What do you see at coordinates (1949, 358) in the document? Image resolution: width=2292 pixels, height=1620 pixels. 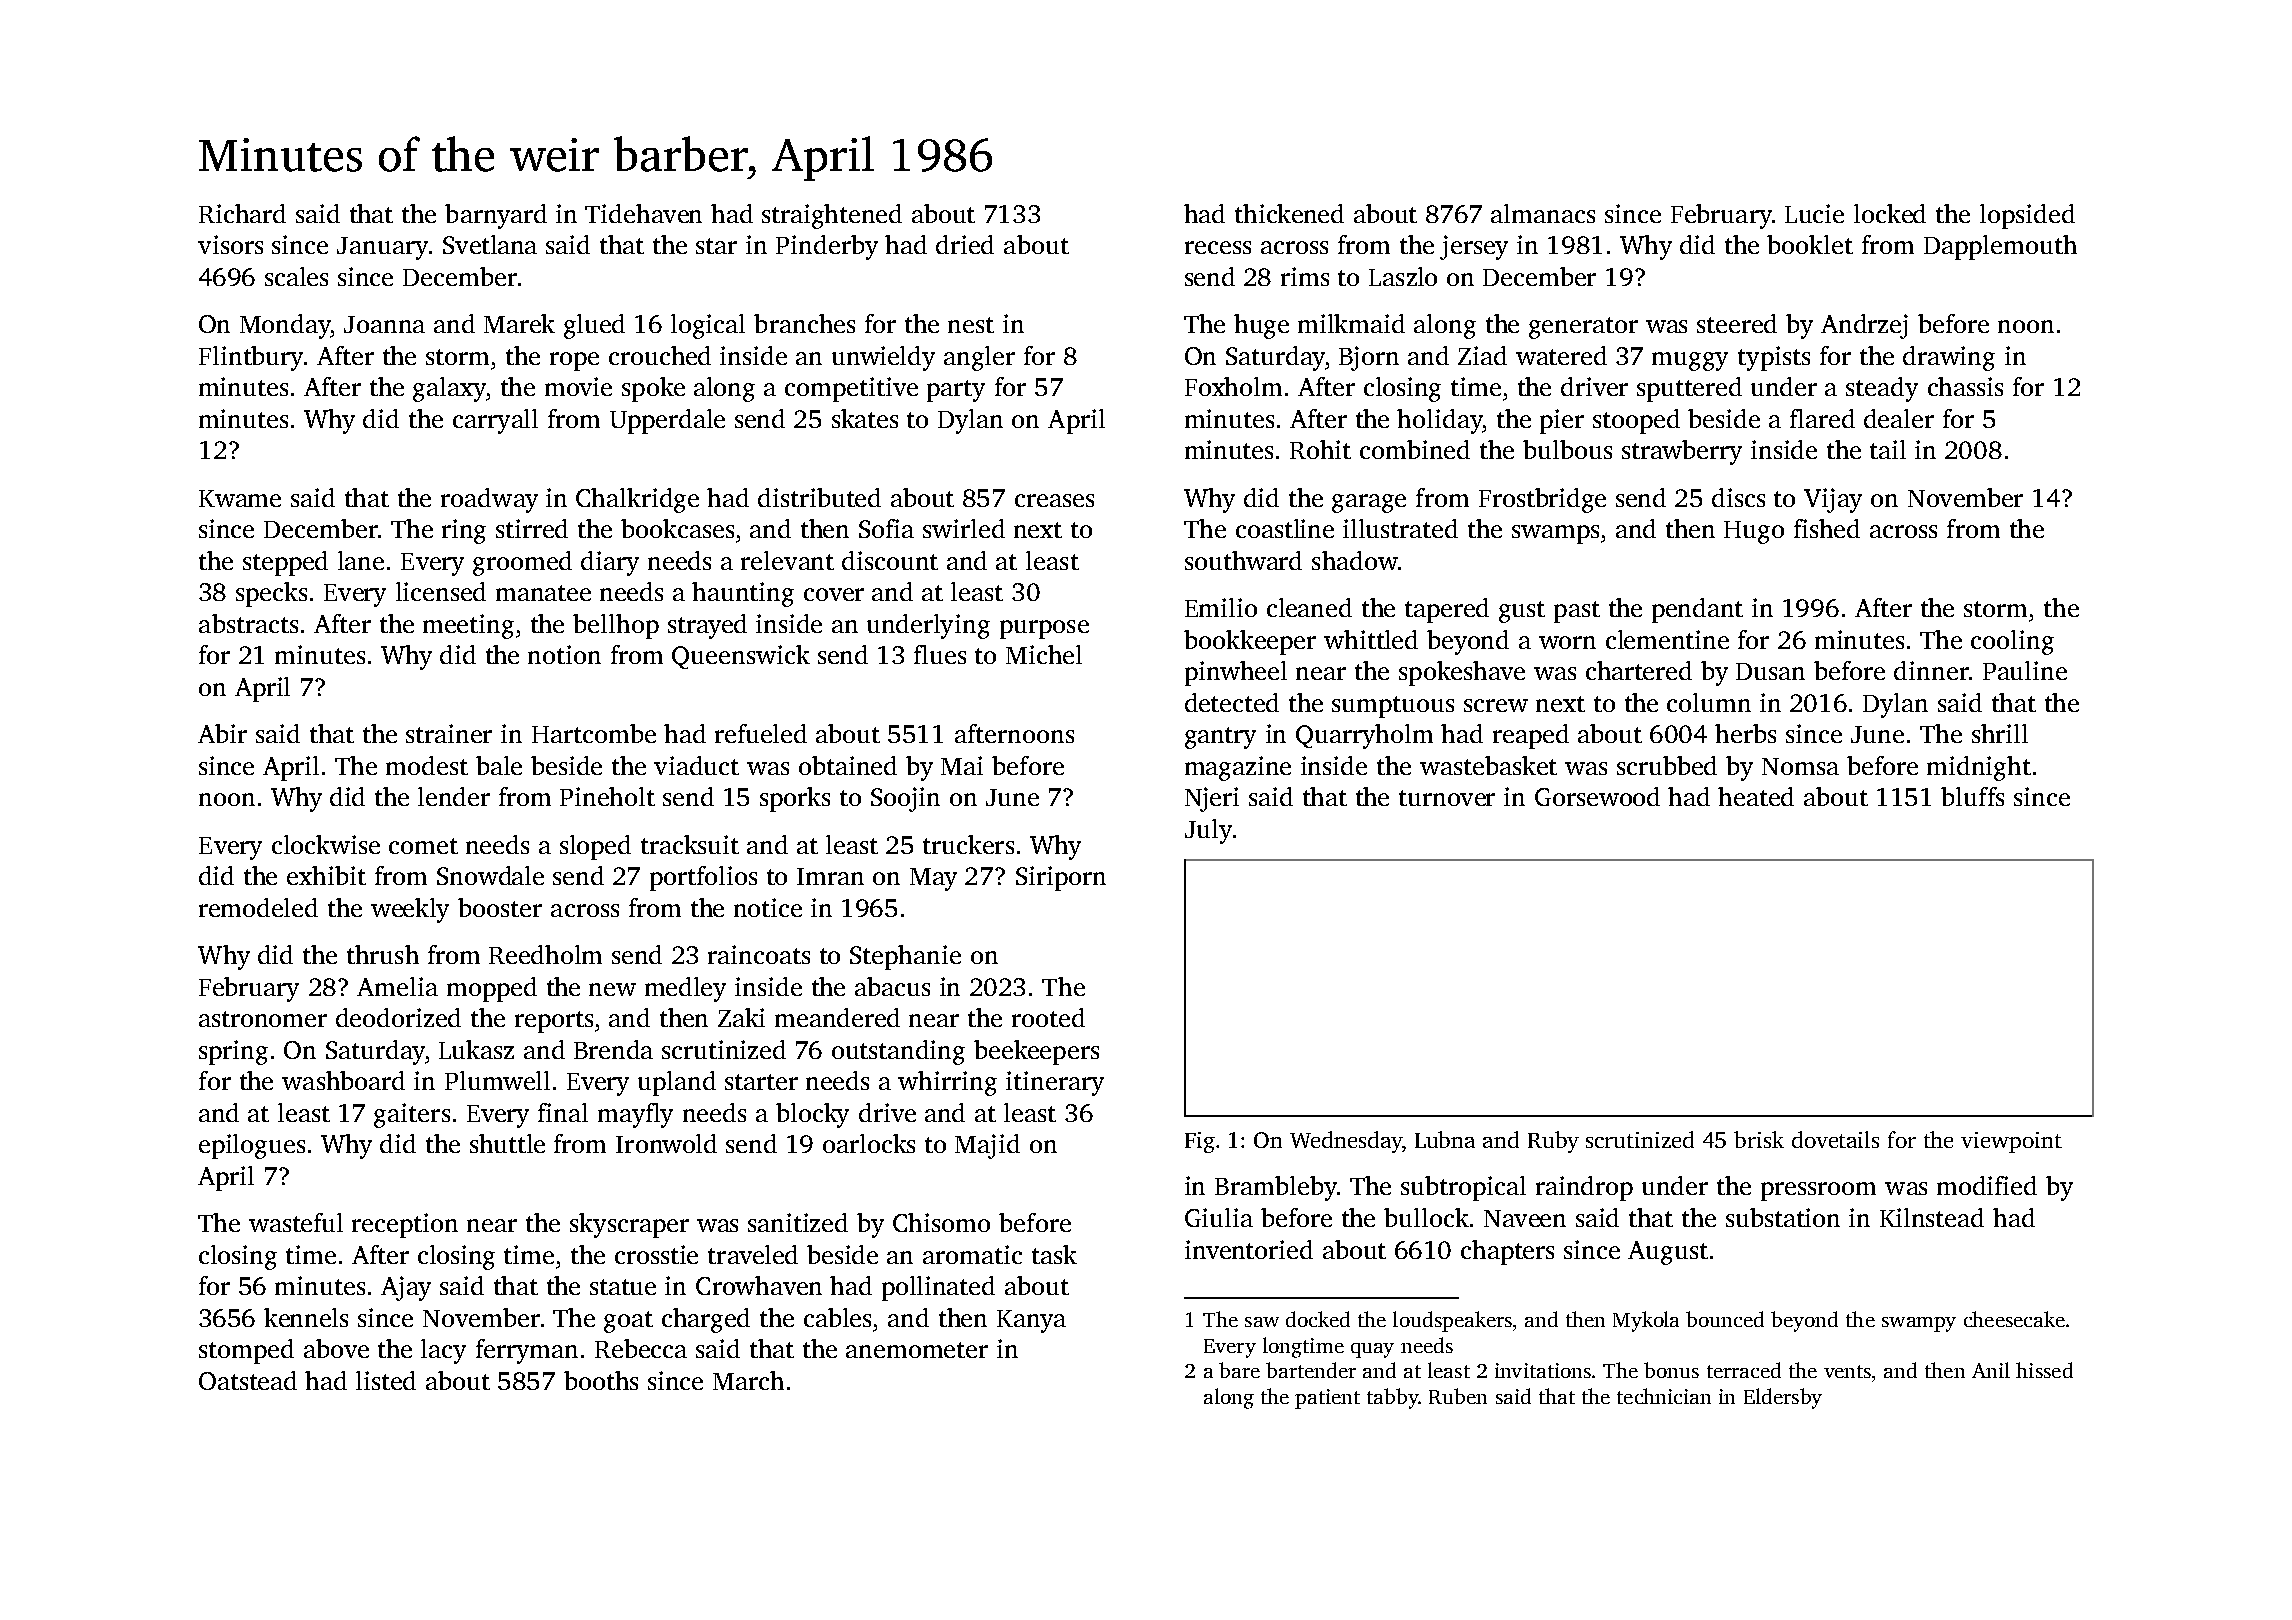 I see `drawing` at bounding box center [1949, 358].
